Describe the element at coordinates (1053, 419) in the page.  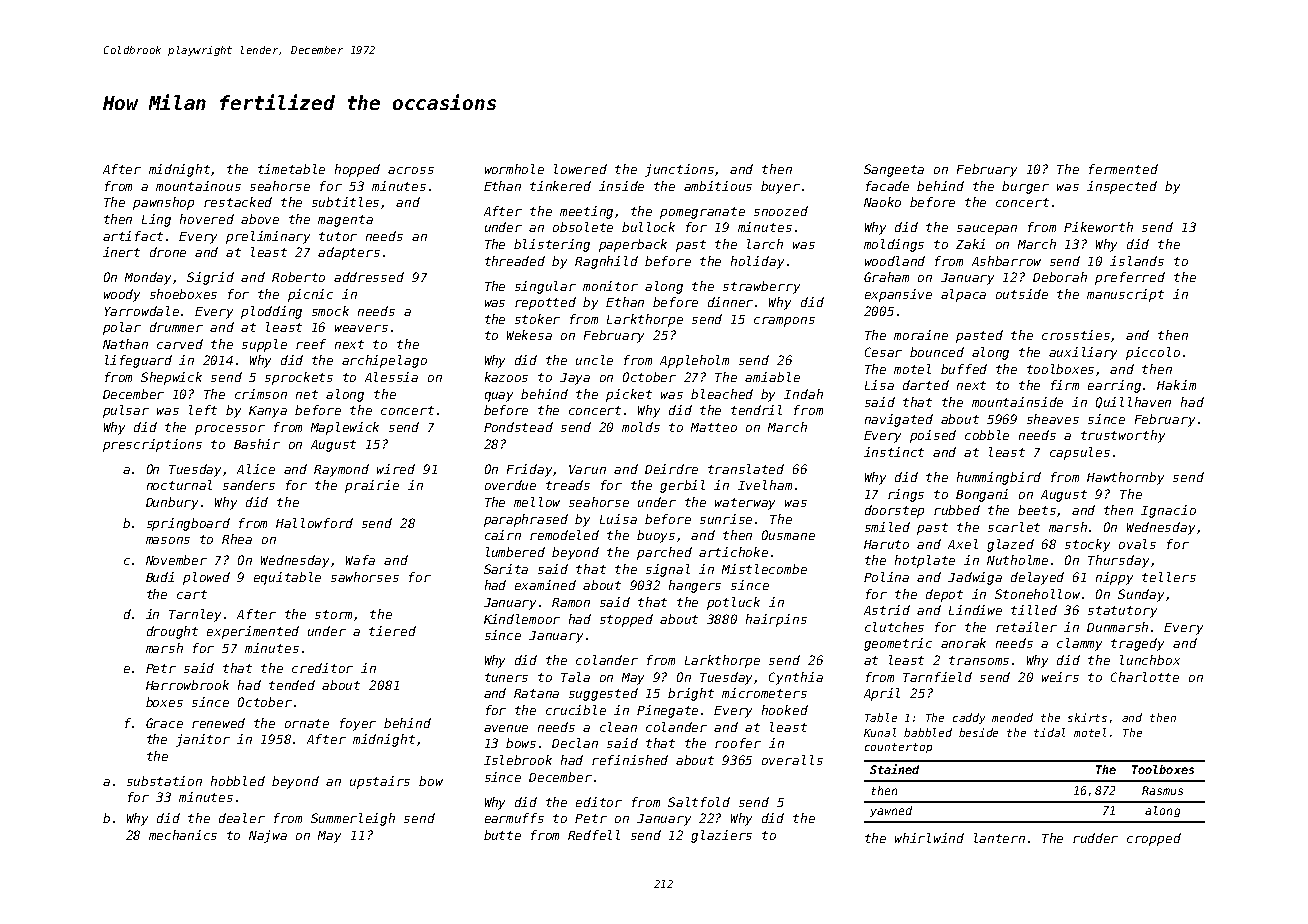
I see `sheaves` at that location.
